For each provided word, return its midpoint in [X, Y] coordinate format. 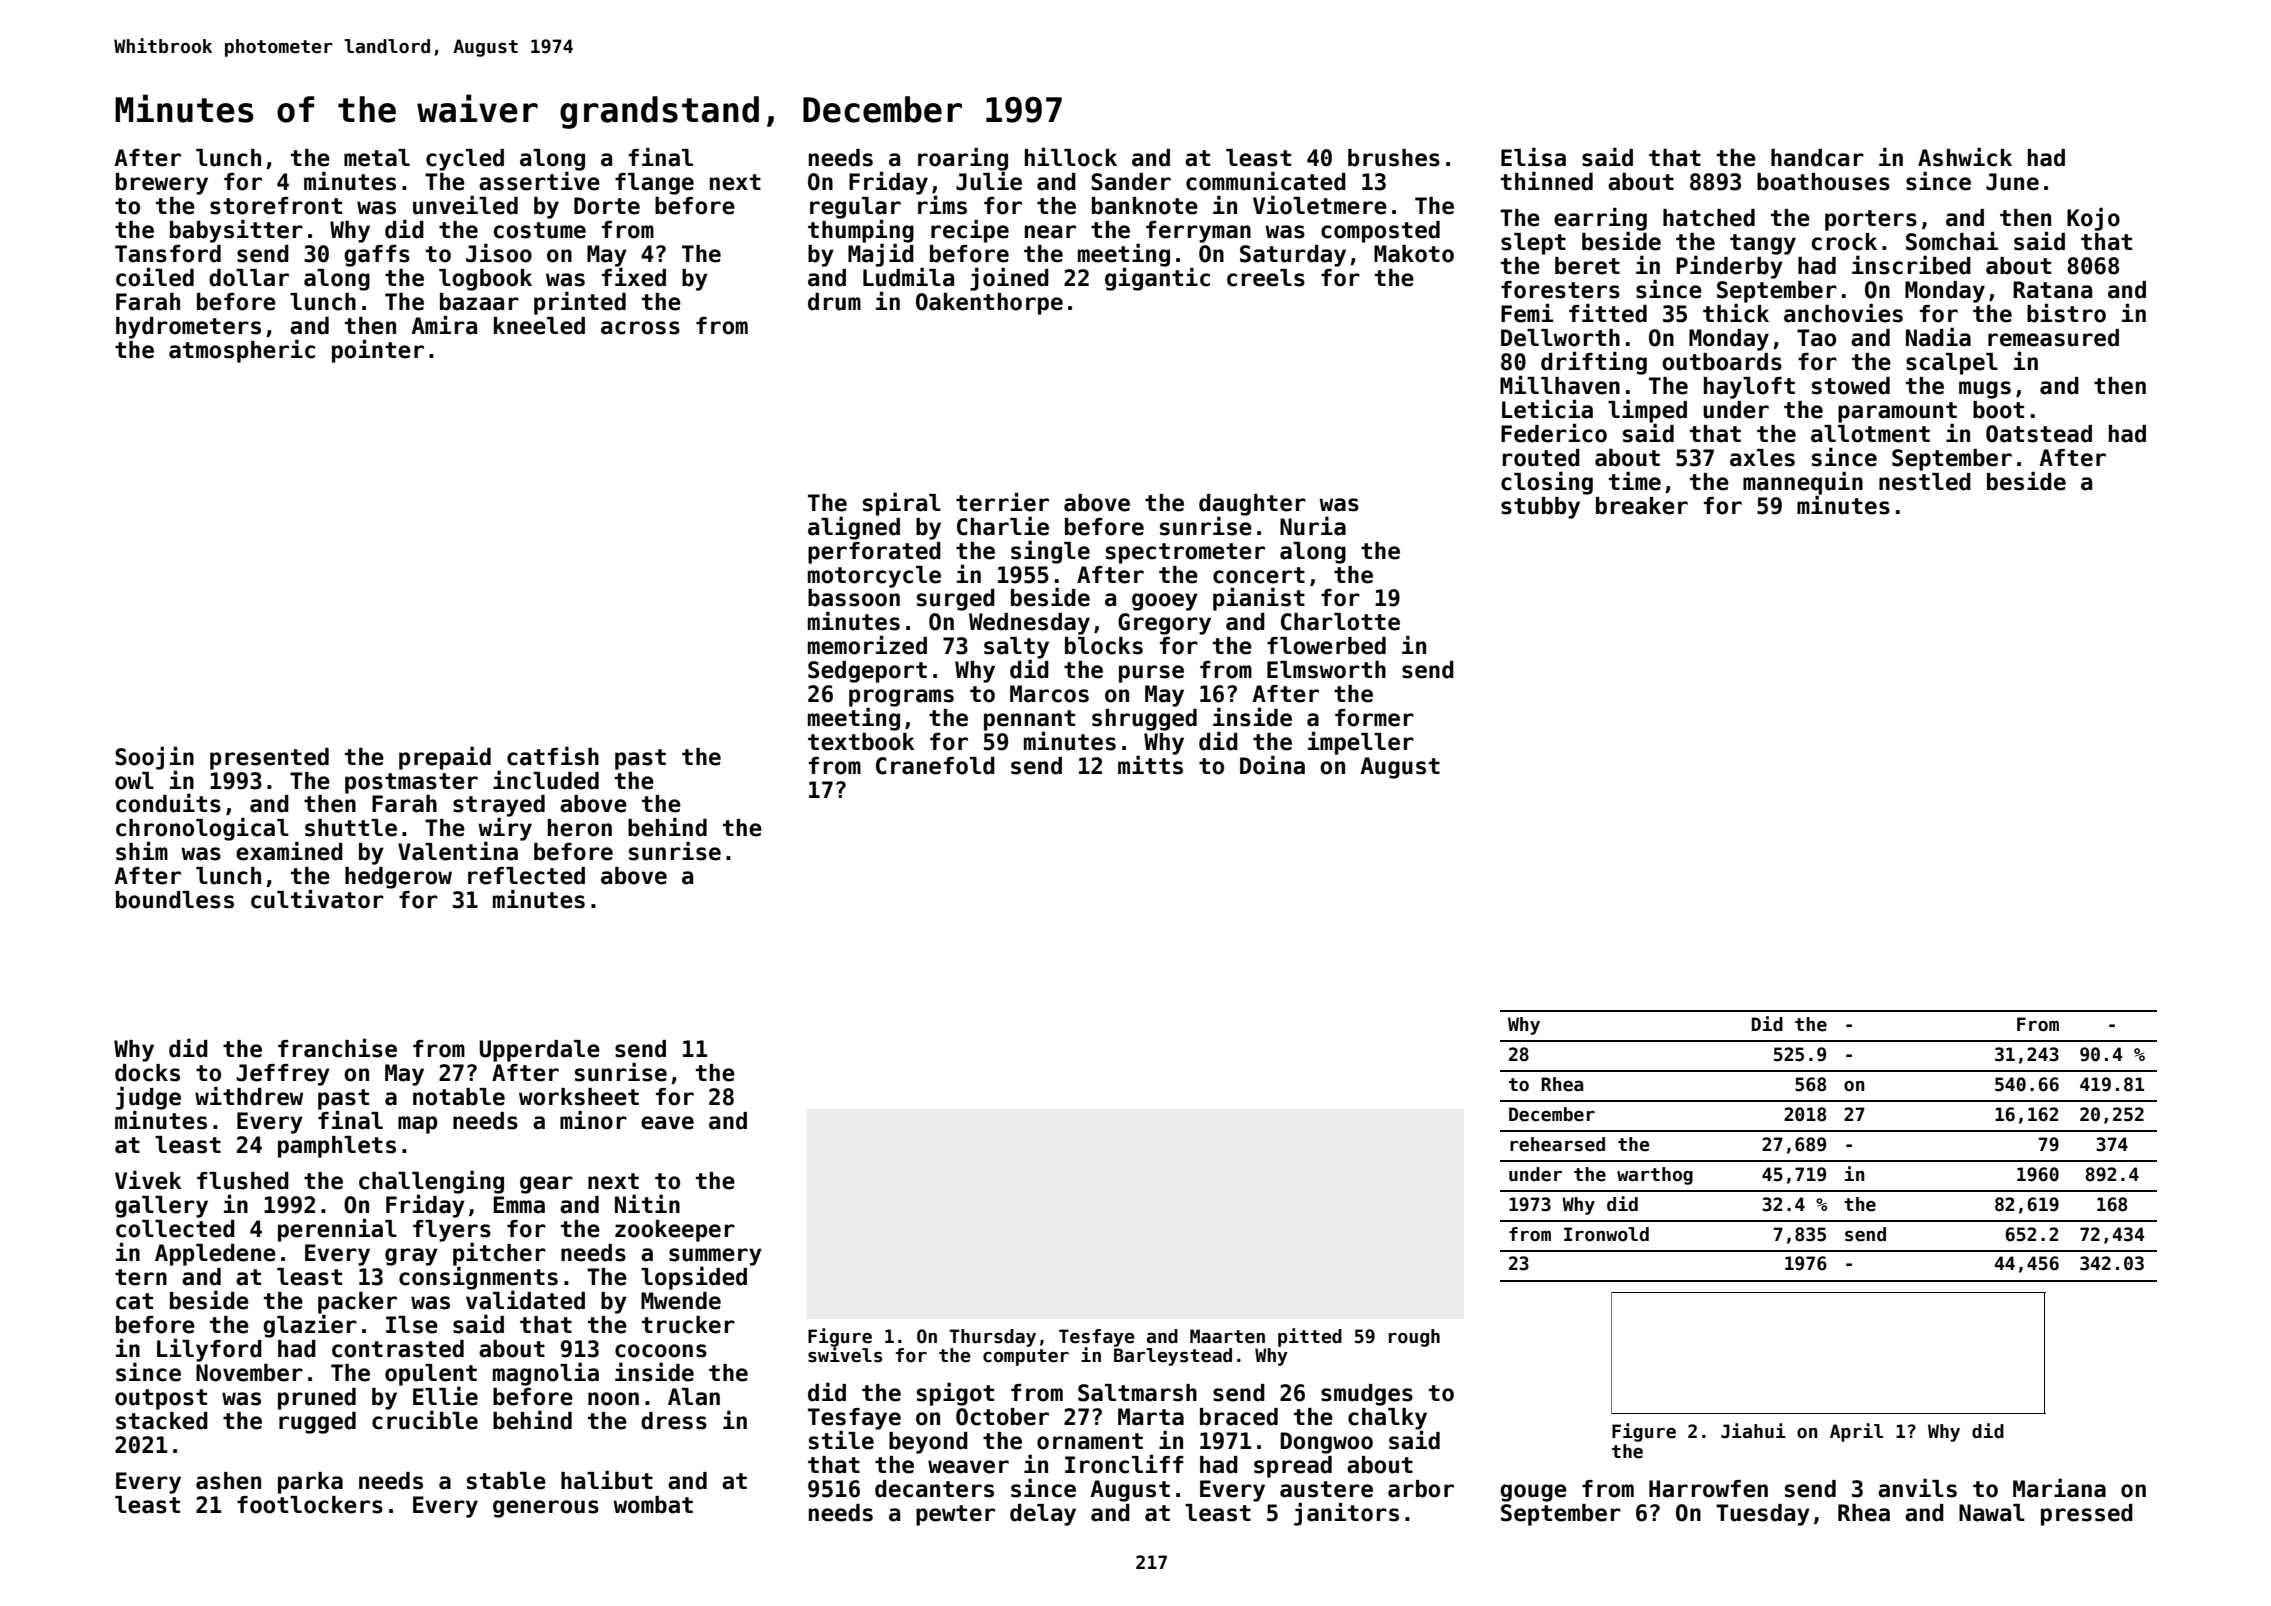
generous [546, 1509]
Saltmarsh [1137, 1393]
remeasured [2053, 338]
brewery [162, 184]
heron [580, 828]
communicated [1266, 181]
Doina [1272, 765]
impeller [1361, 743]
